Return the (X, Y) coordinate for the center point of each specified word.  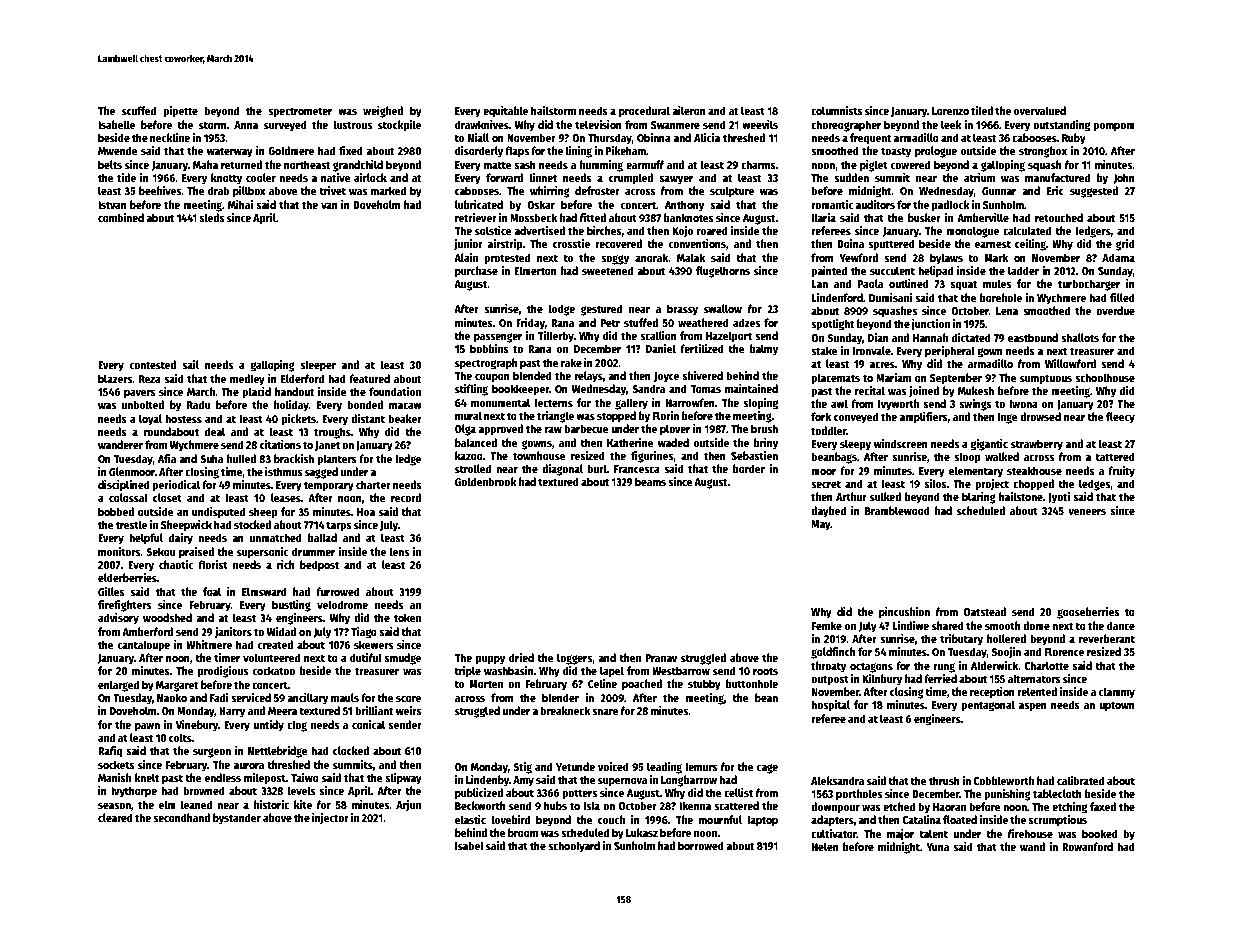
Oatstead (985, 611)
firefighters (124, 606)
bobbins (489, 348)
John (1124, 178)
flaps (517, 152)
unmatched (276, 537)
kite (303, 804)
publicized (479, 794)
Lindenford (837, 297)
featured (369, 378)
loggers (574, 659)
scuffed (139, 110)
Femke (827, 625)
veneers (1087, 512)
